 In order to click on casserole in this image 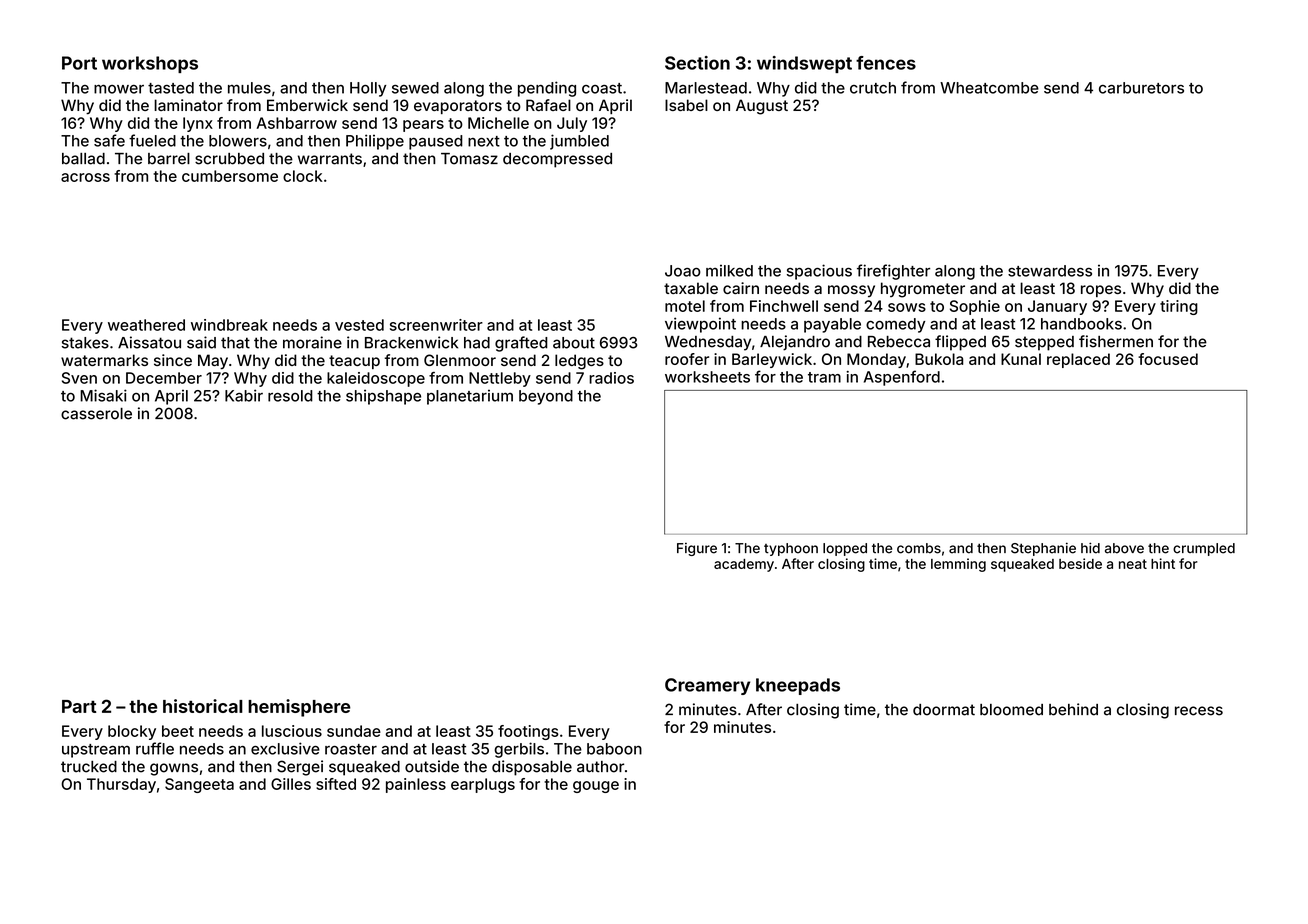, I will do `click(96, 414)`.
